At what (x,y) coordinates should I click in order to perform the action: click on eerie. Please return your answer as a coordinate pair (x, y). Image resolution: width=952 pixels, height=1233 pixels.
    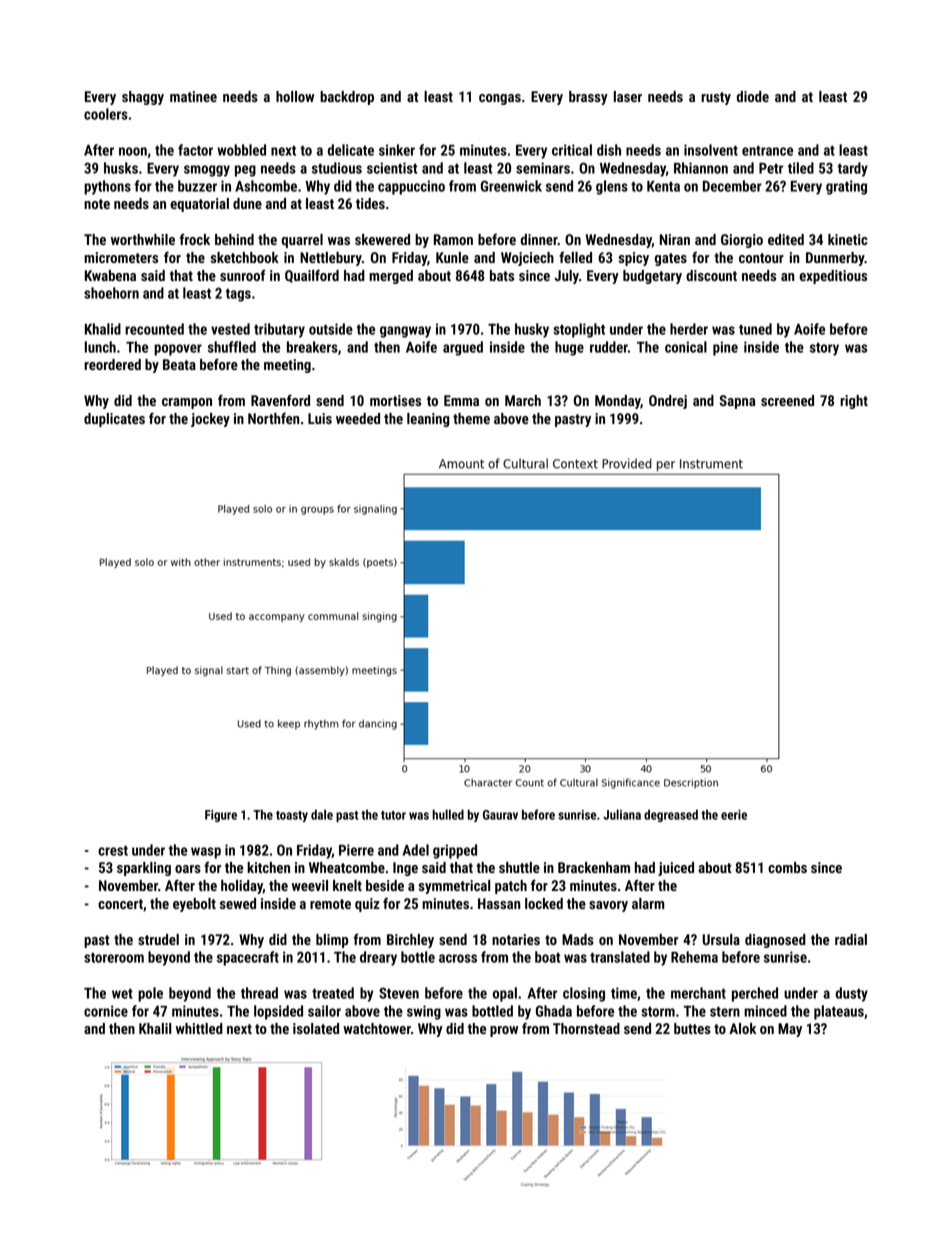
    Looking at the image, I should click on (734, 815).
